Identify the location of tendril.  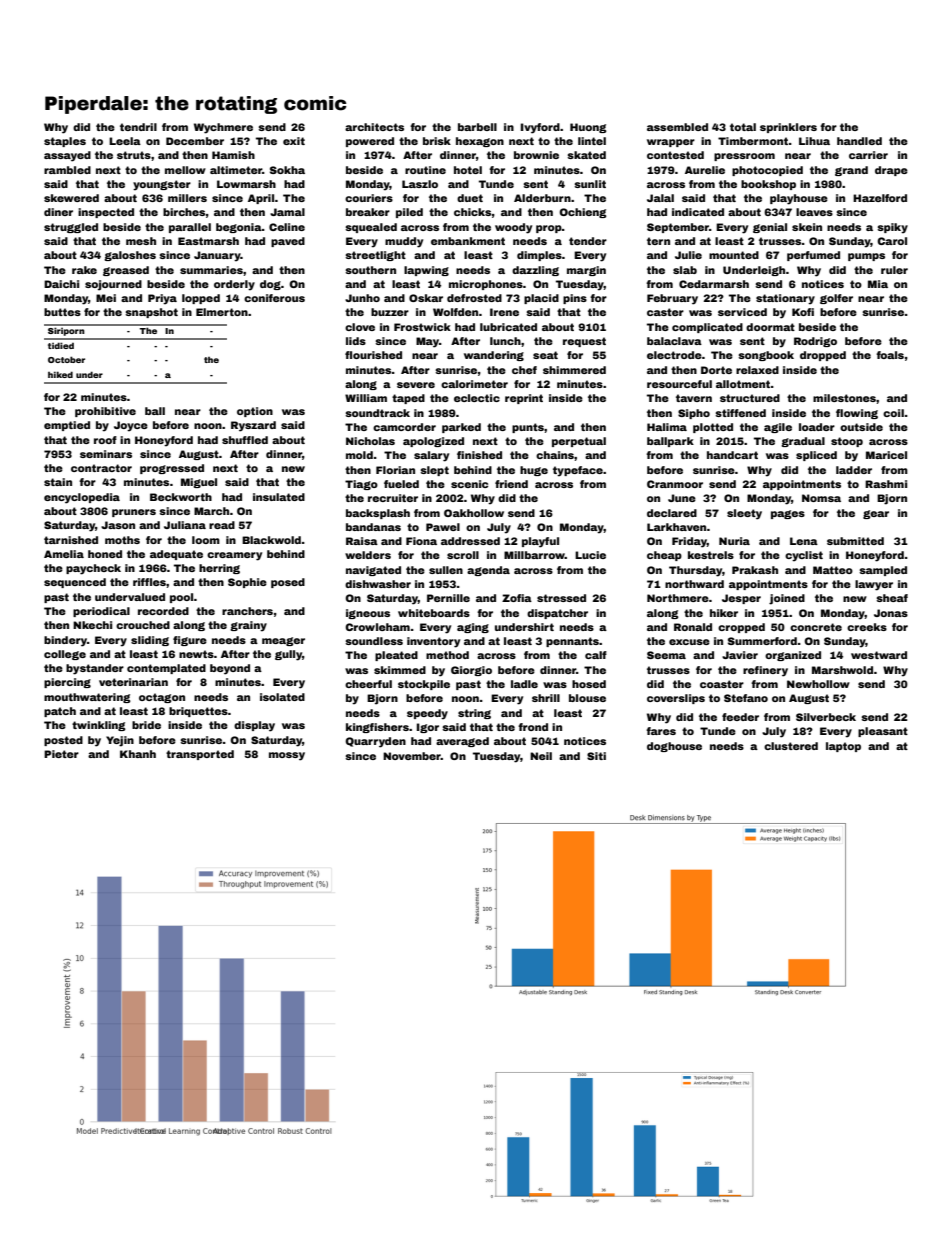
(138, 127).
